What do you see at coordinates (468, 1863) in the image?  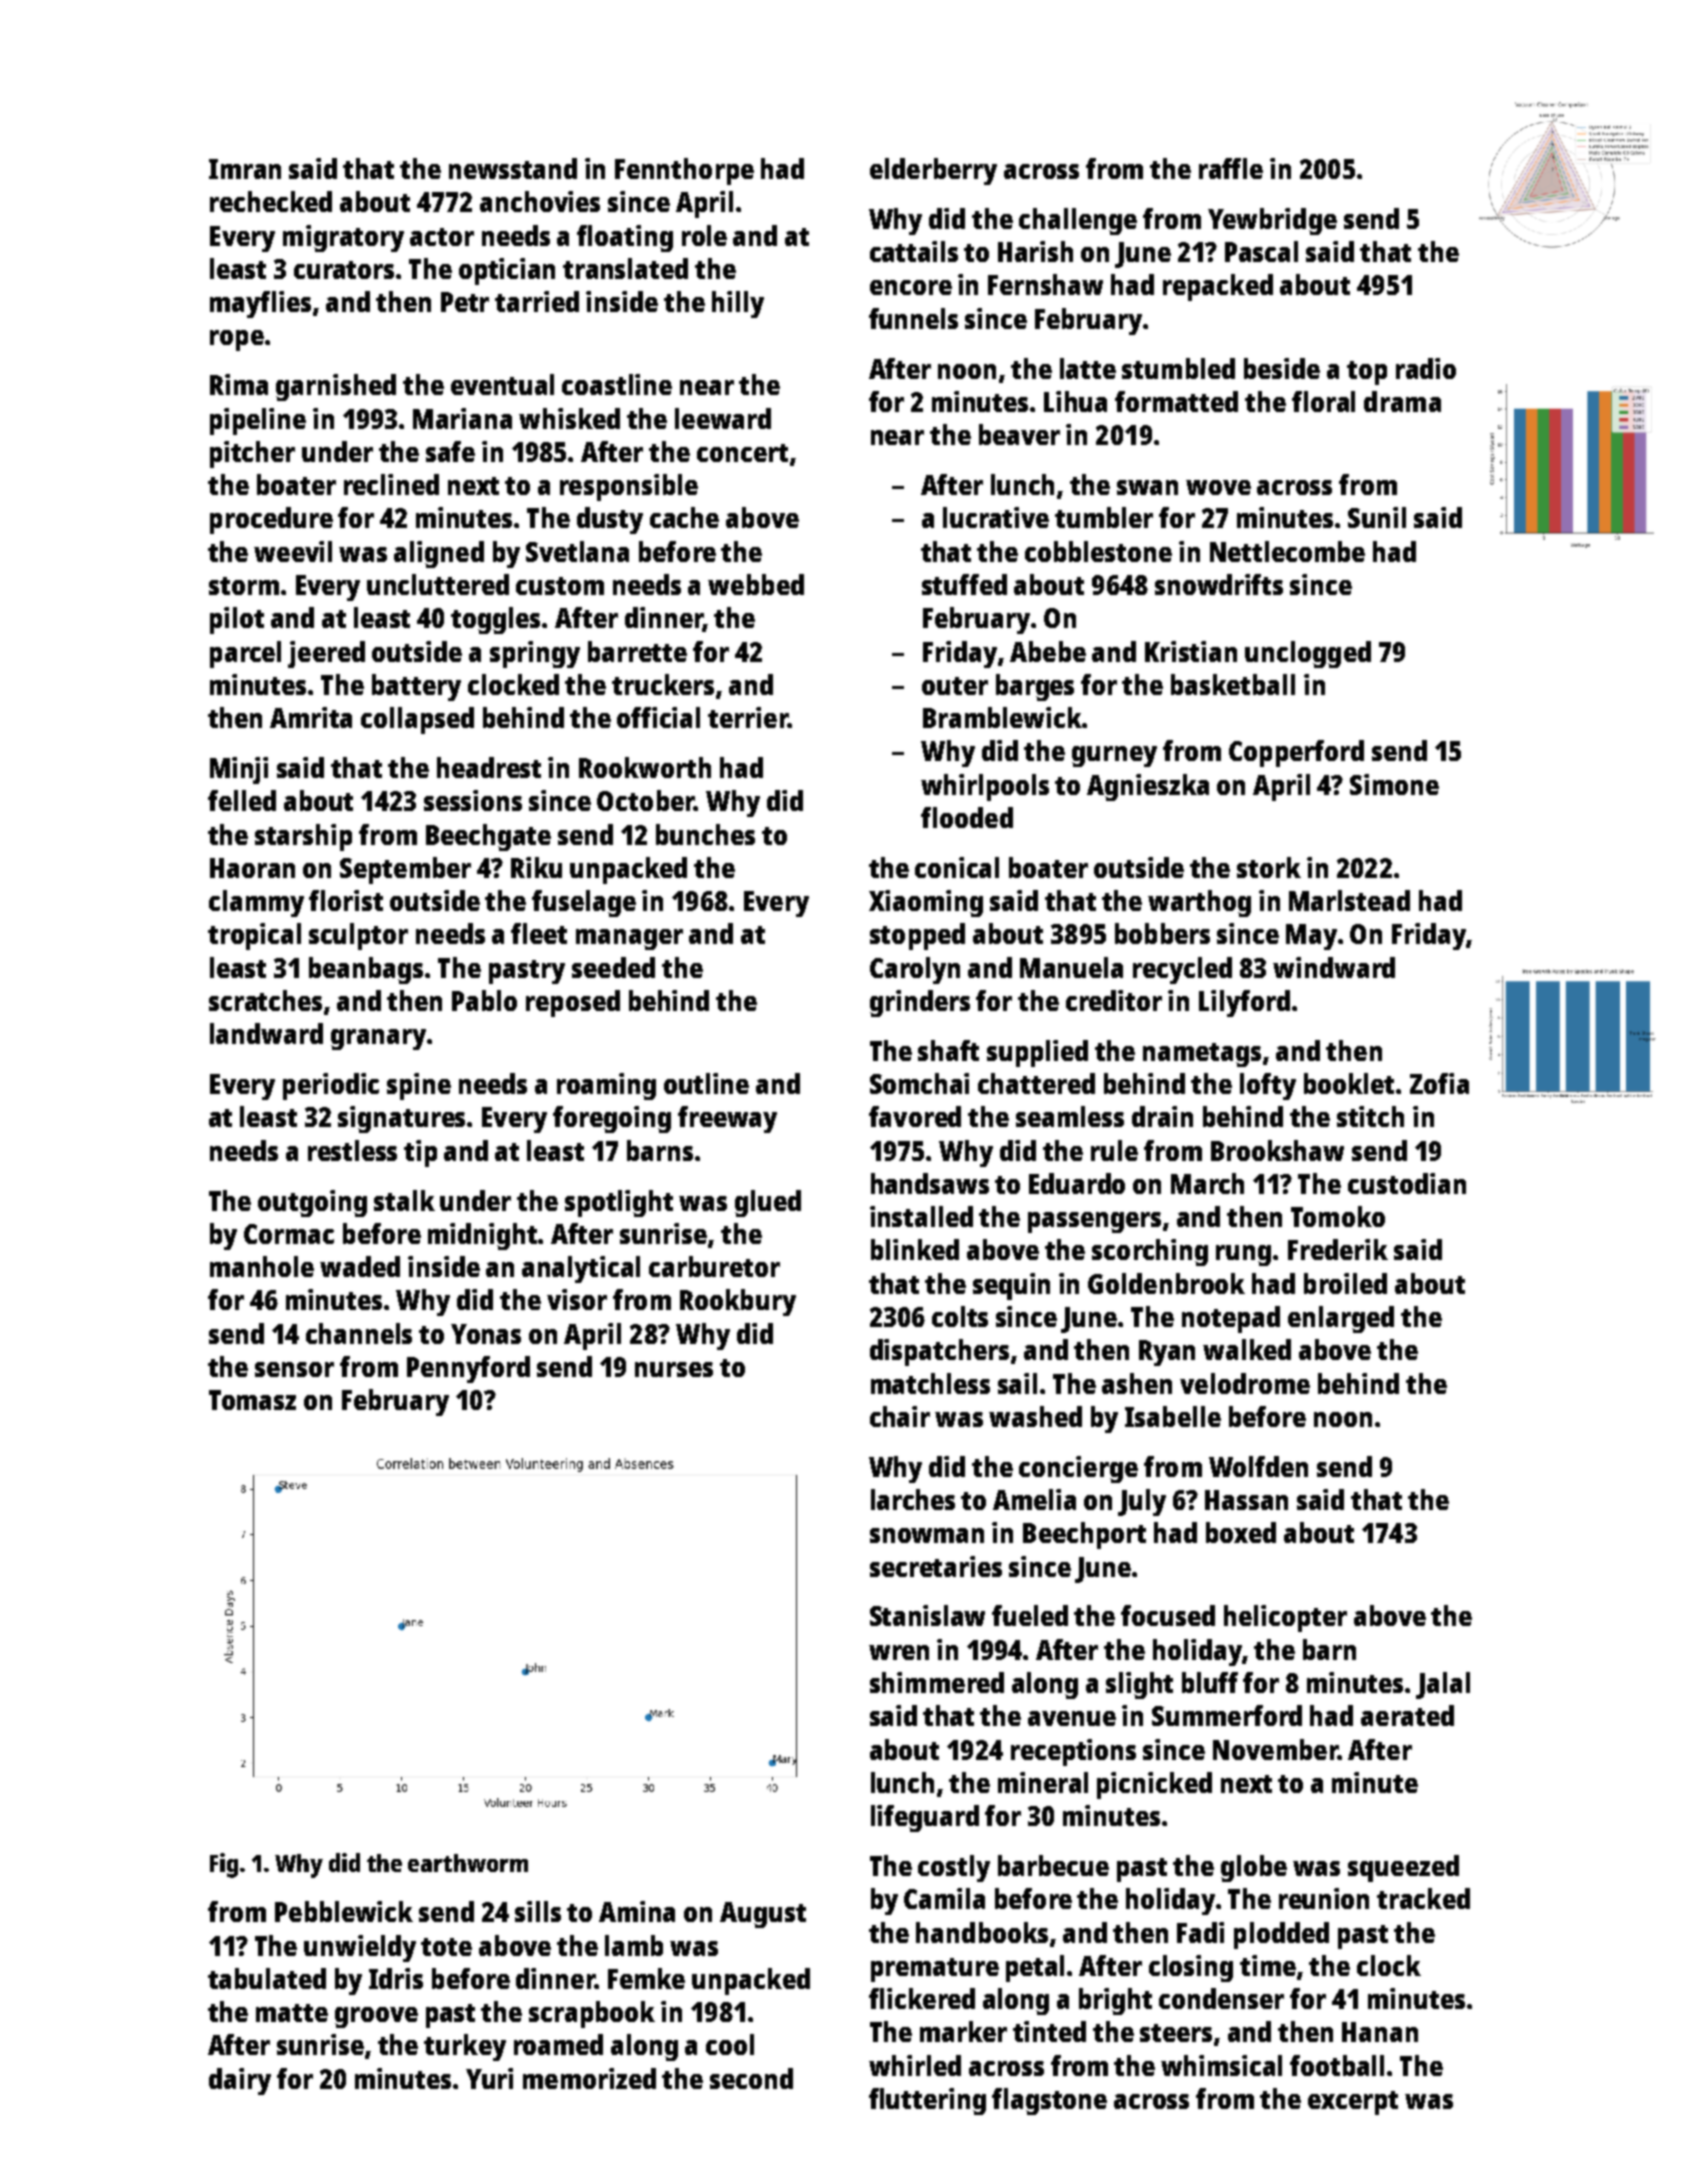 I see `earthworm` at bounding box center [468, 1863].
